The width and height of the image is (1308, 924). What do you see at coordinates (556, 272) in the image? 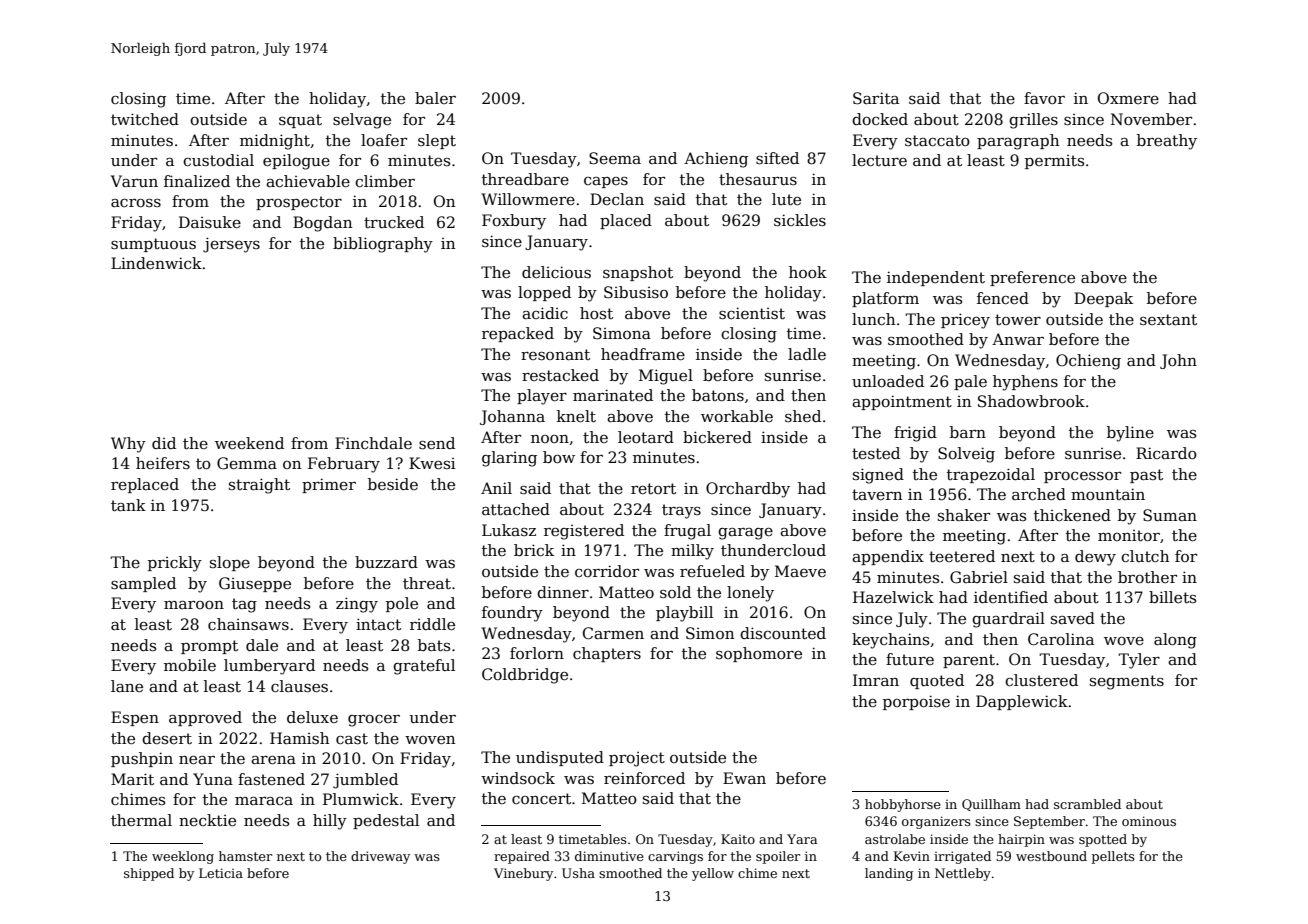
I see `delicious` at bounding box center [556, 272].
